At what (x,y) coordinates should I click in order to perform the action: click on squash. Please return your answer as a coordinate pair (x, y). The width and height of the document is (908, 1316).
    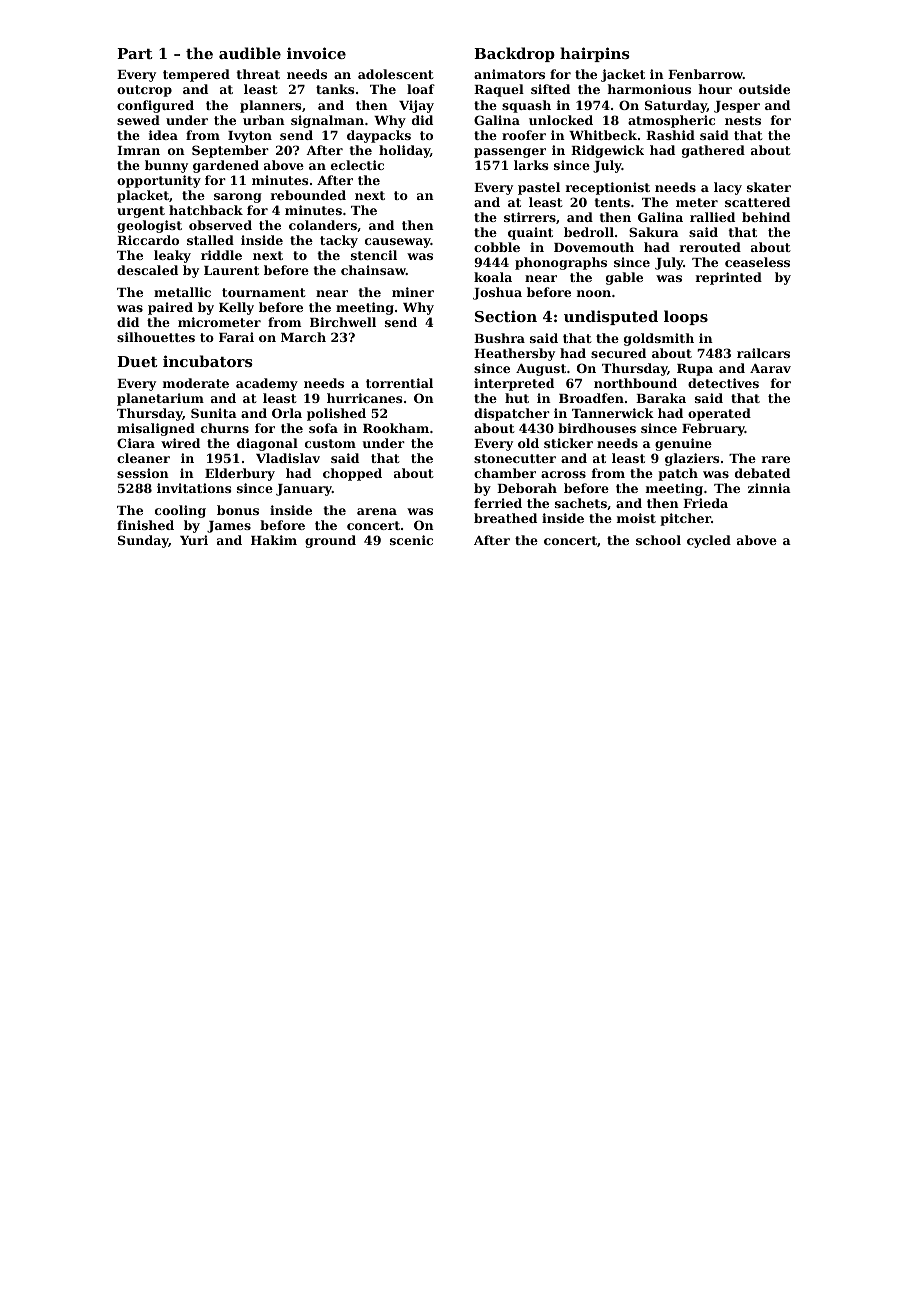
    Looking at the image, I should click on (526, 106).
